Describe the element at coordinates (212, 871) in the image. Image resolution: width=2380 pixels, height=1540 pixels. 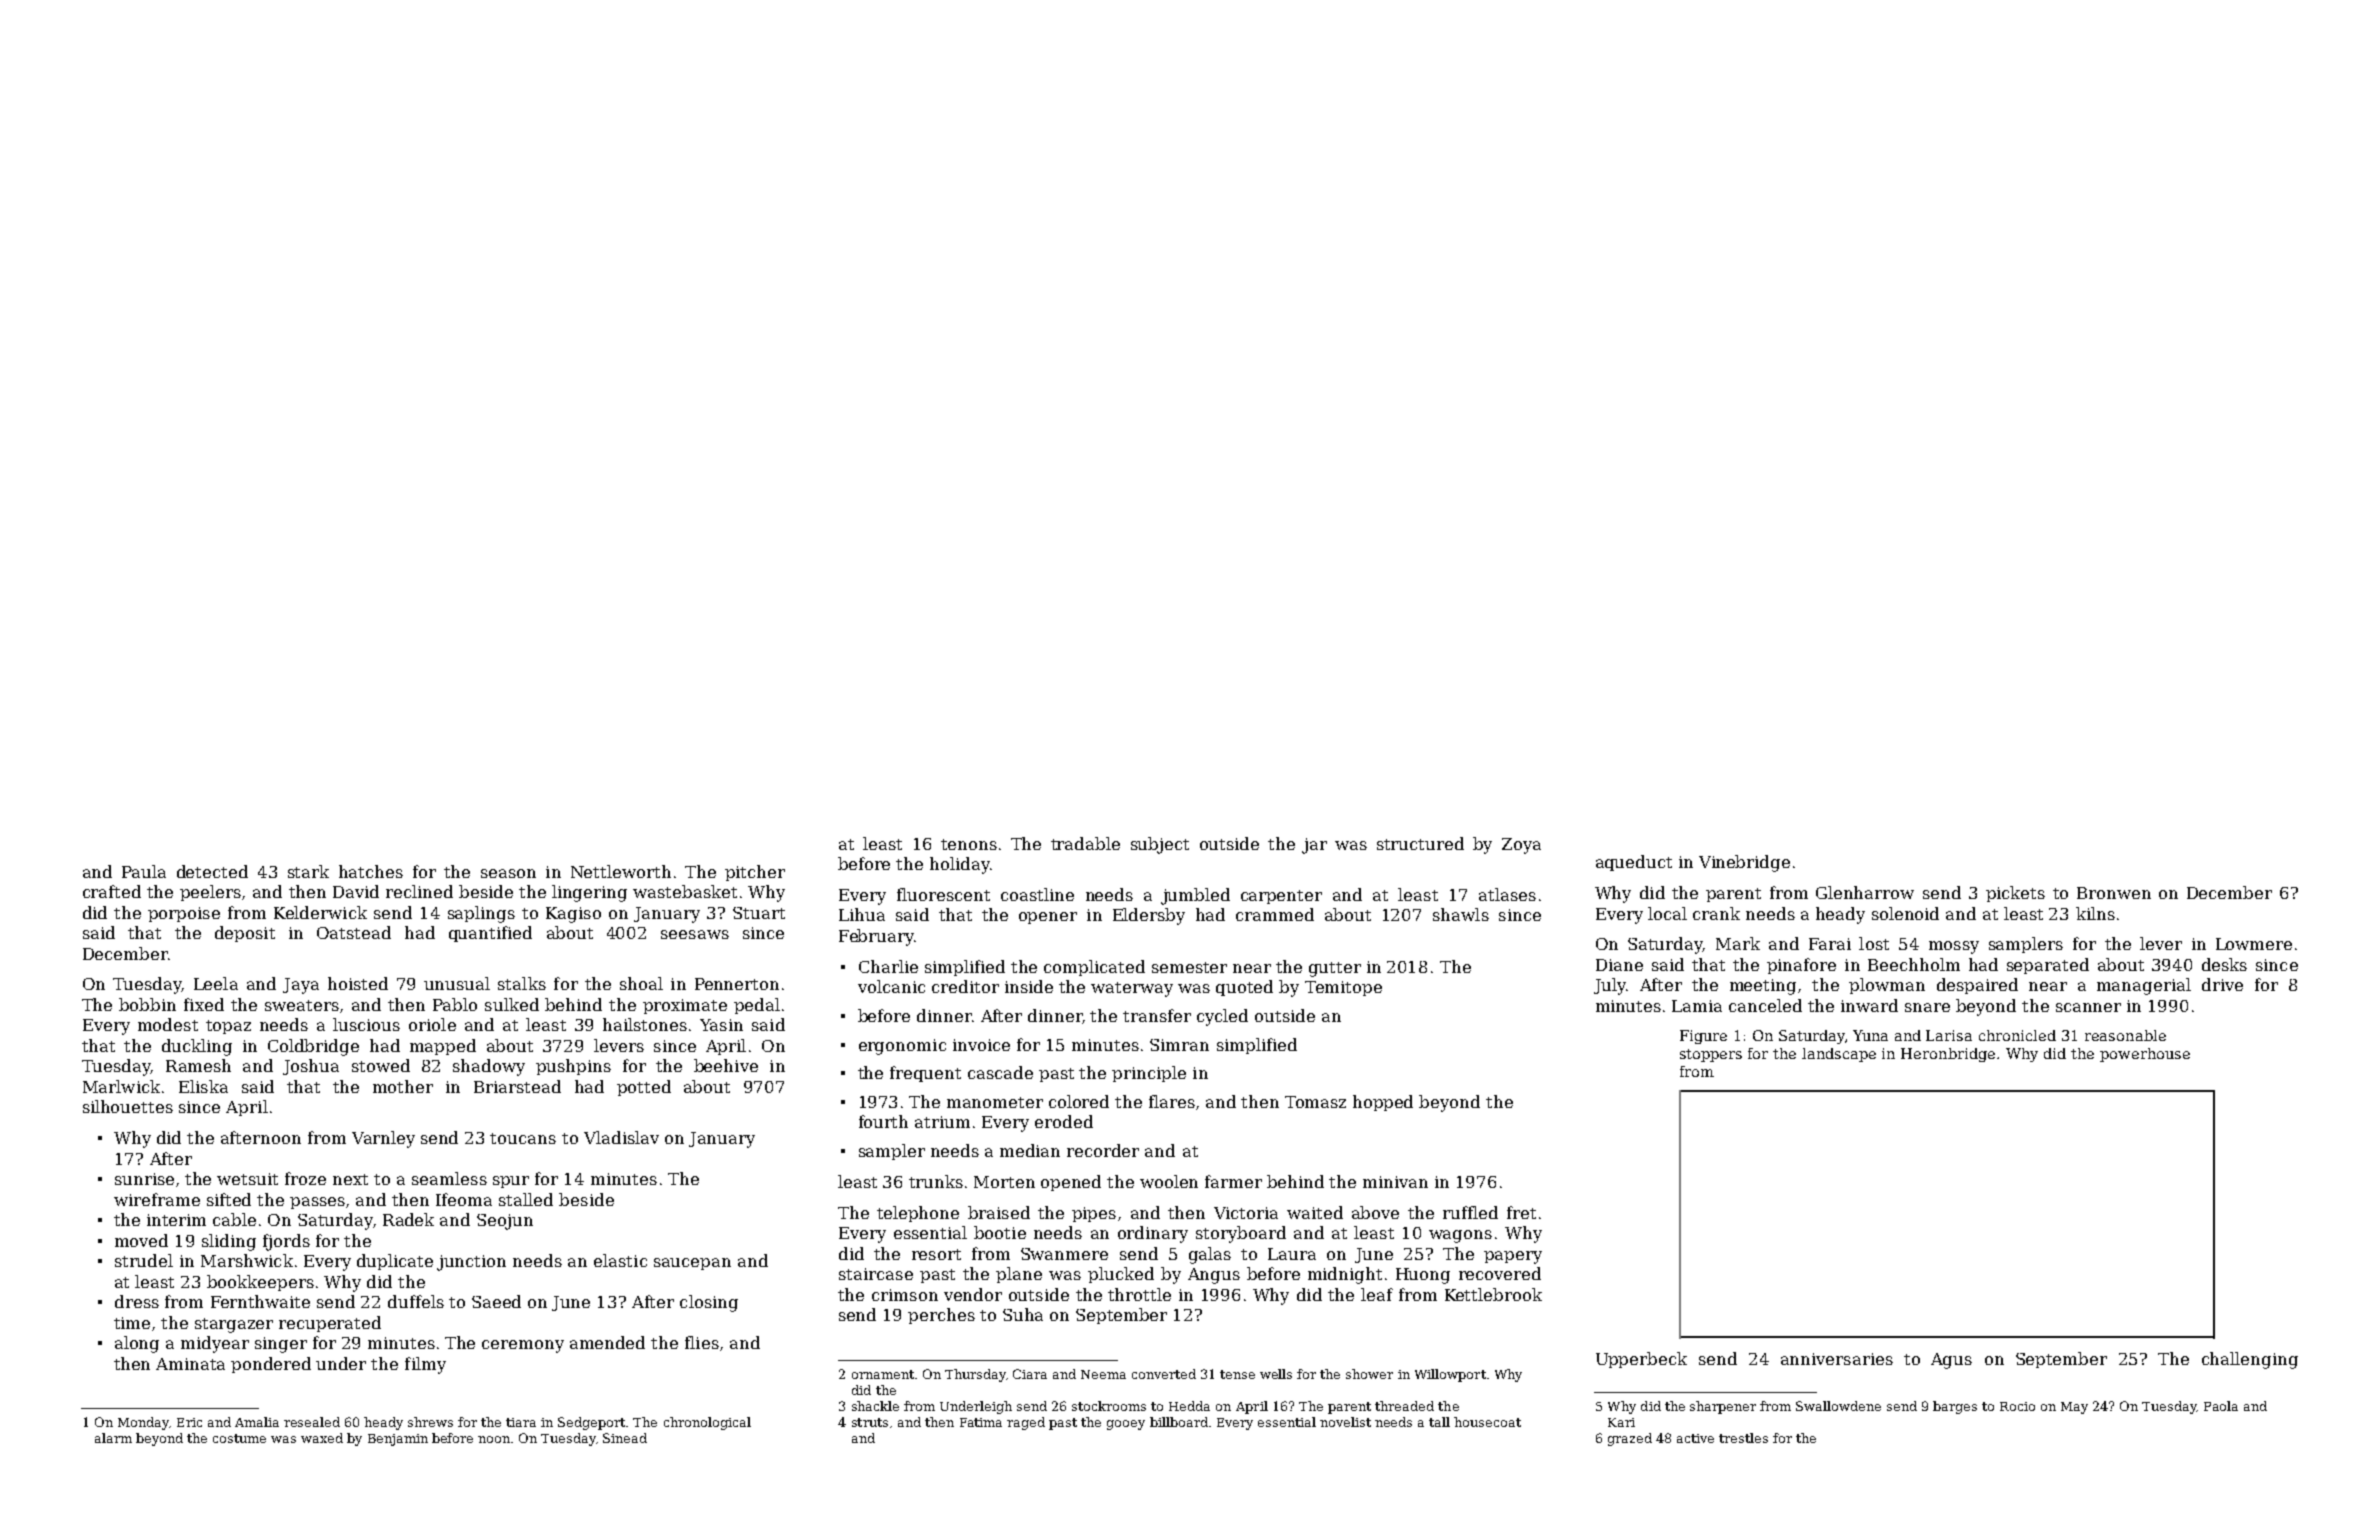
I see `detected` at that location.
